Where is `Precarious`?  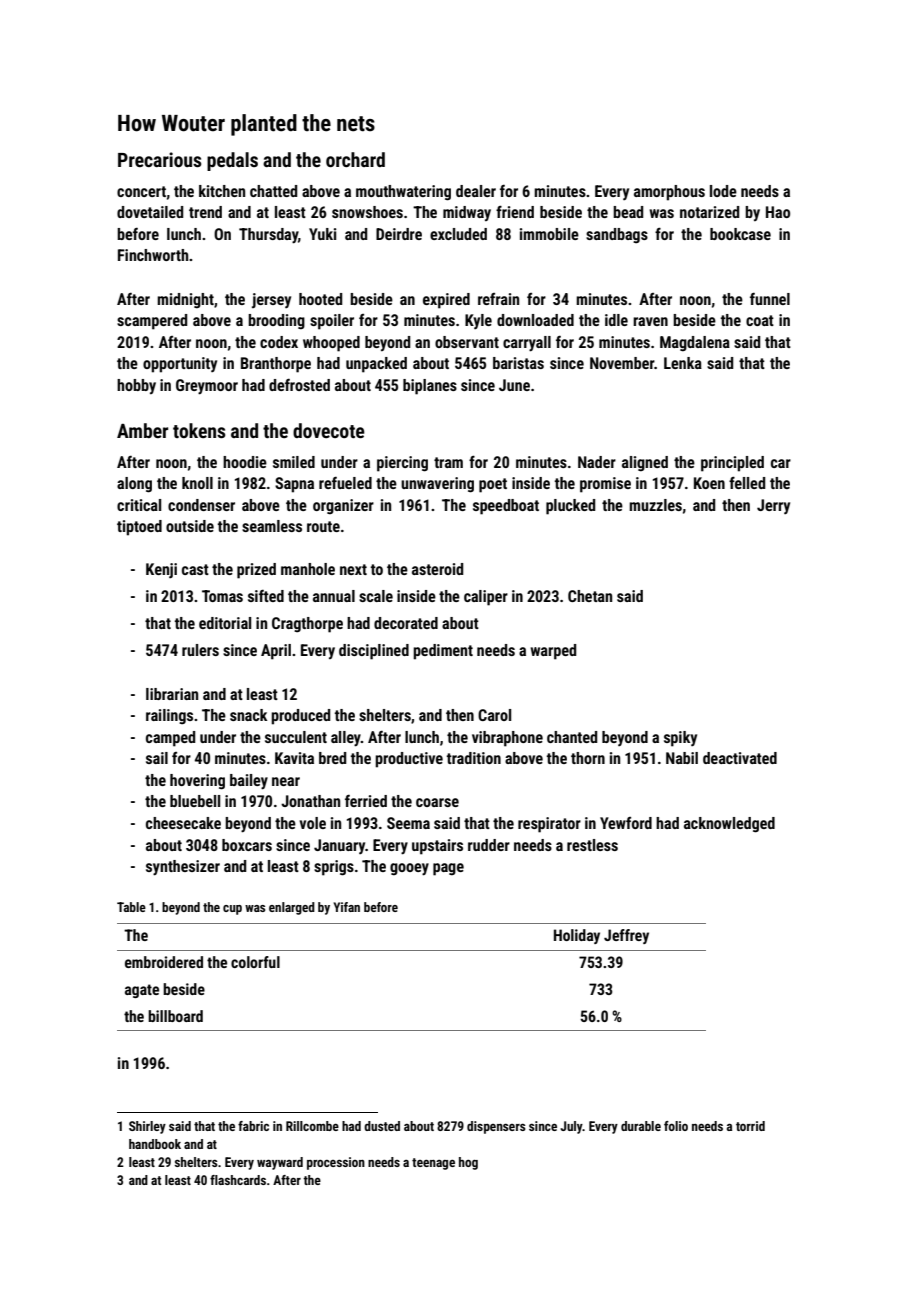 Precarious is located at coordinates (160, 159).
